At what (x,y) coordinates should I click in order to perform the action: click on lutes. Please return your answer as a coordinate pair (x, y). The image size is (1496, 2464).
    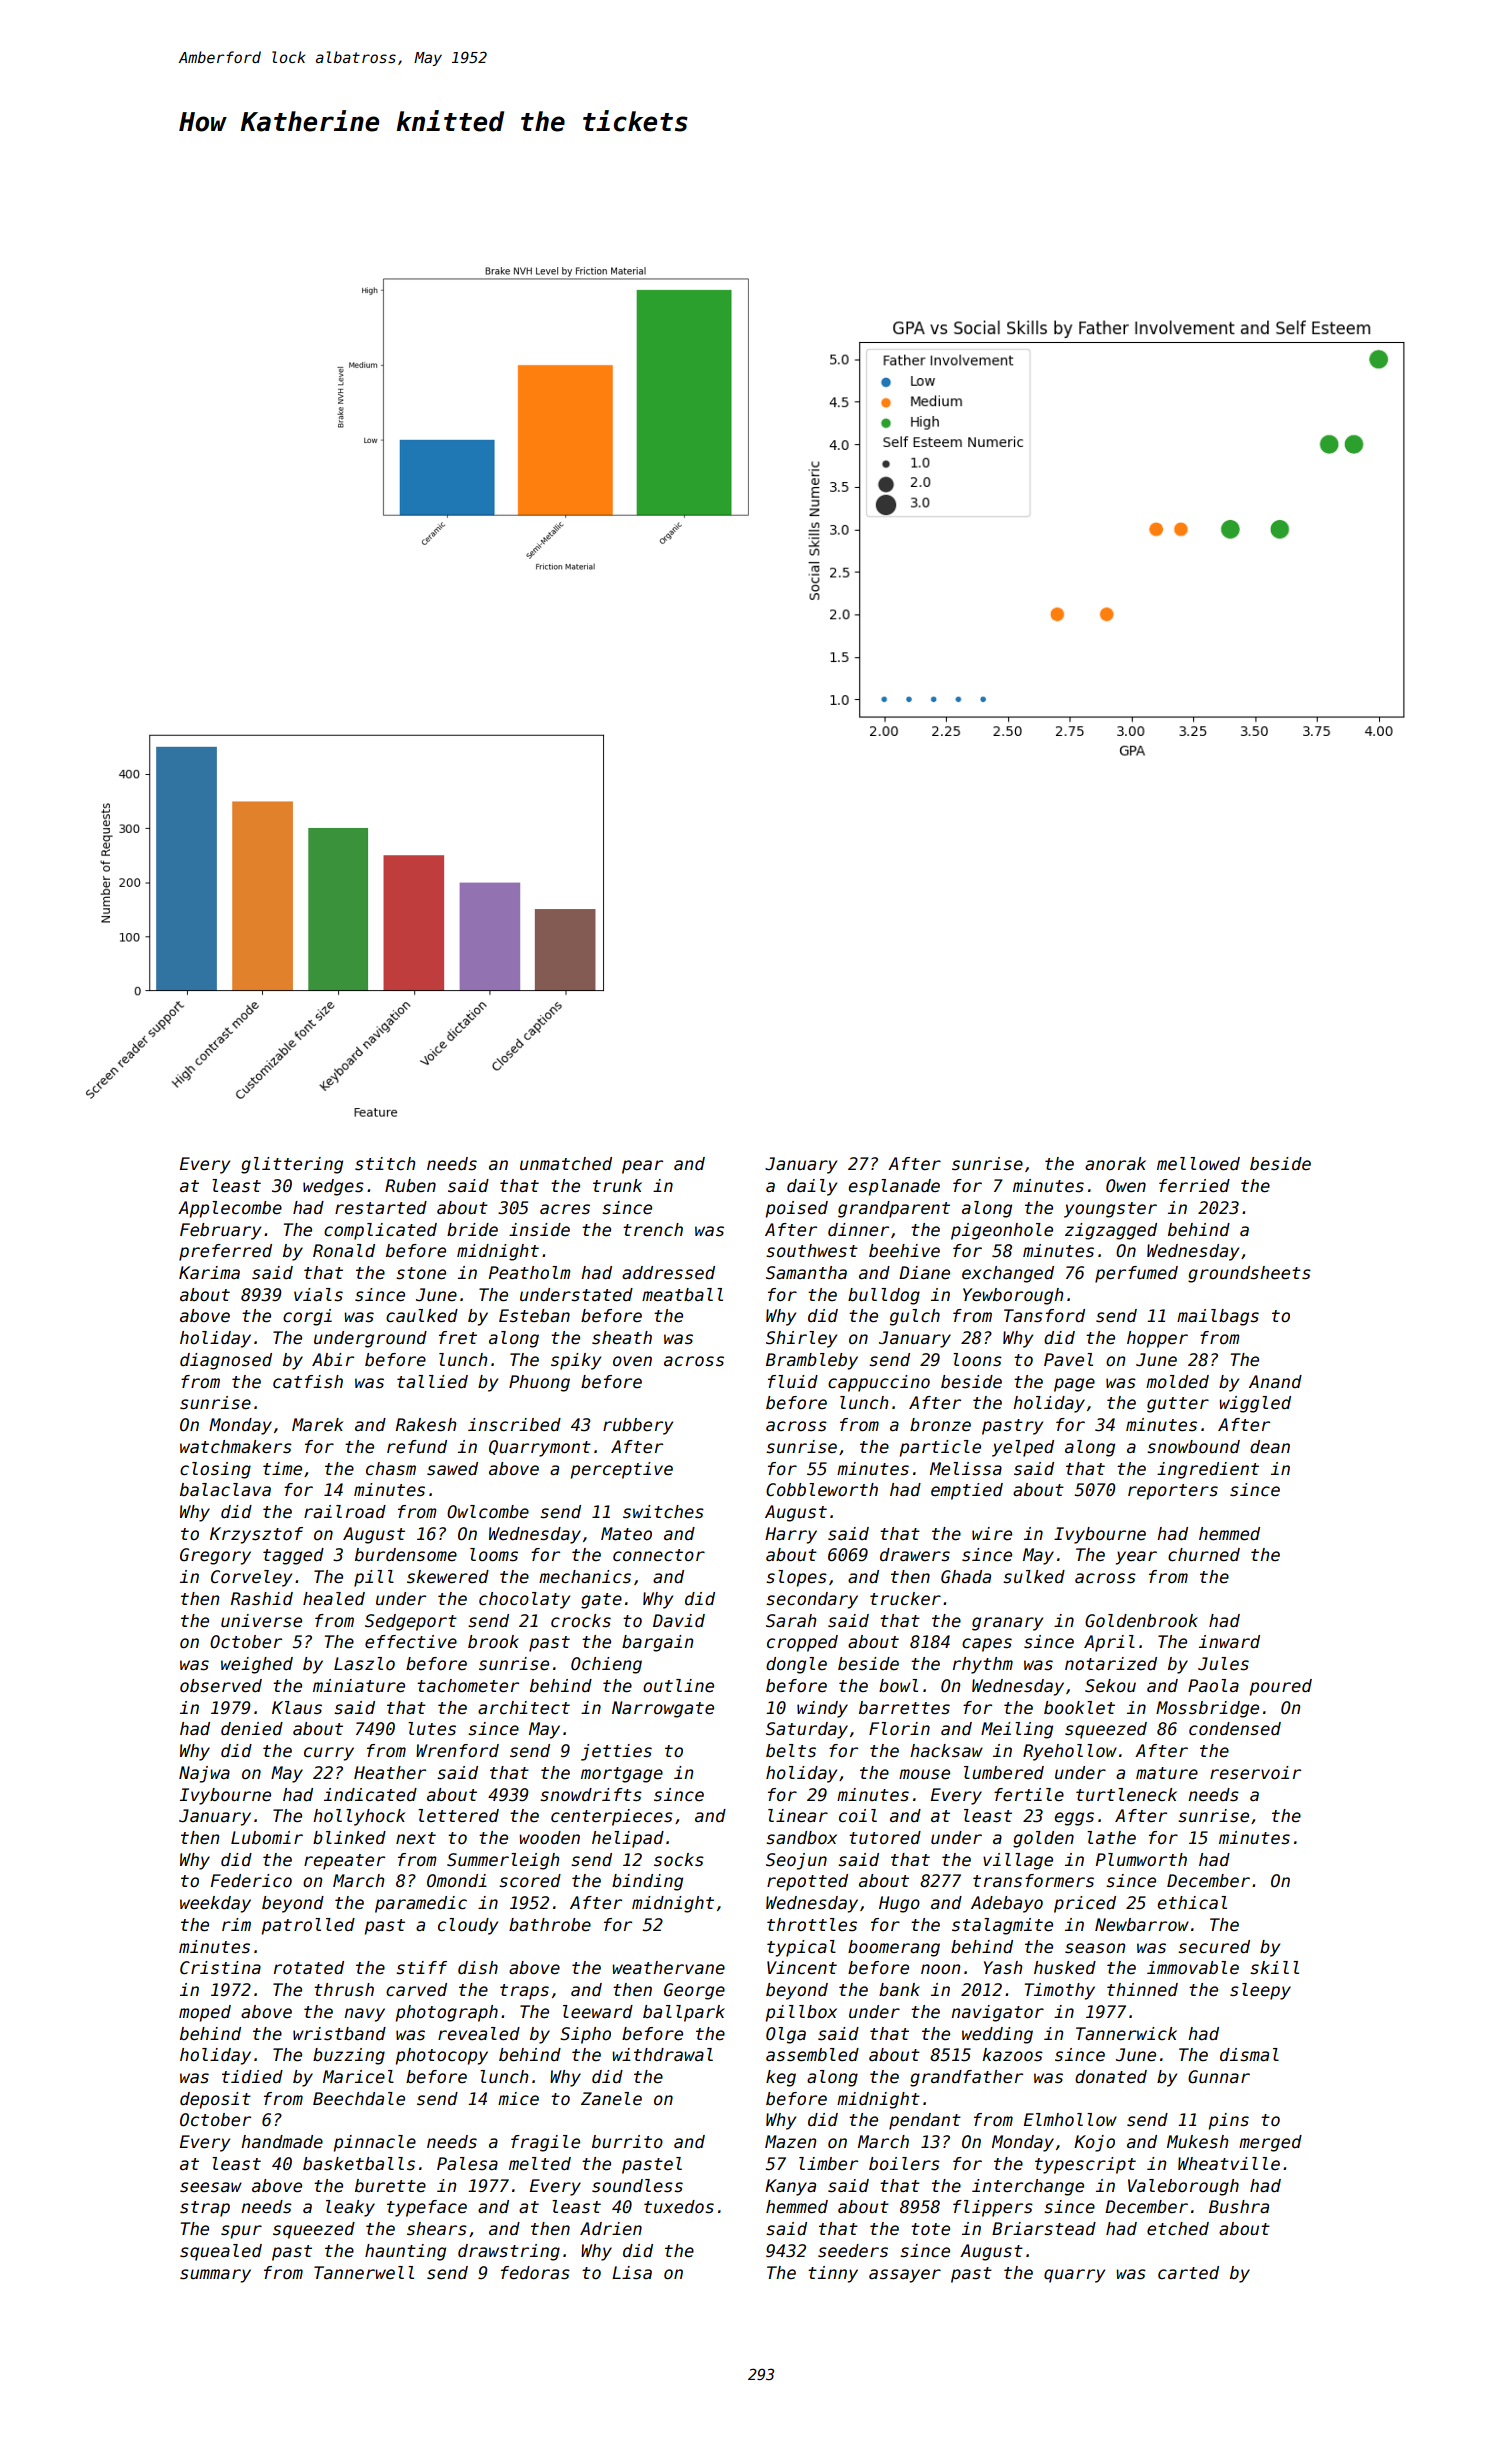
    Looking at the image, I should click on (432, 1729).
